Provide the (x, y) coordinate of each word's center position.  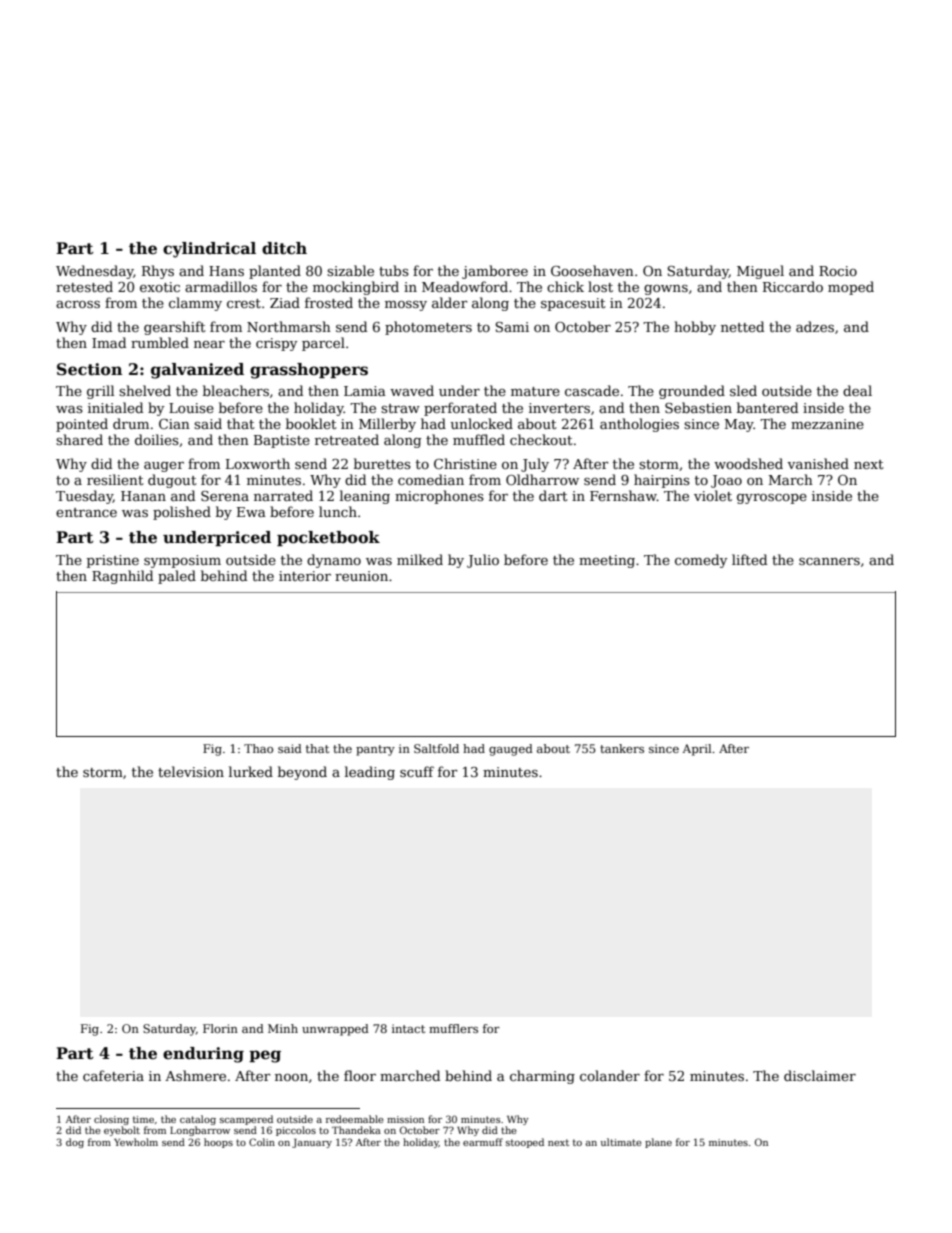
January (312, 1143)
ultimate (621, 1142)
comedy (701, 561)
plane (658, 1143)
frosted (329, 302)
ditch (284, 248)
